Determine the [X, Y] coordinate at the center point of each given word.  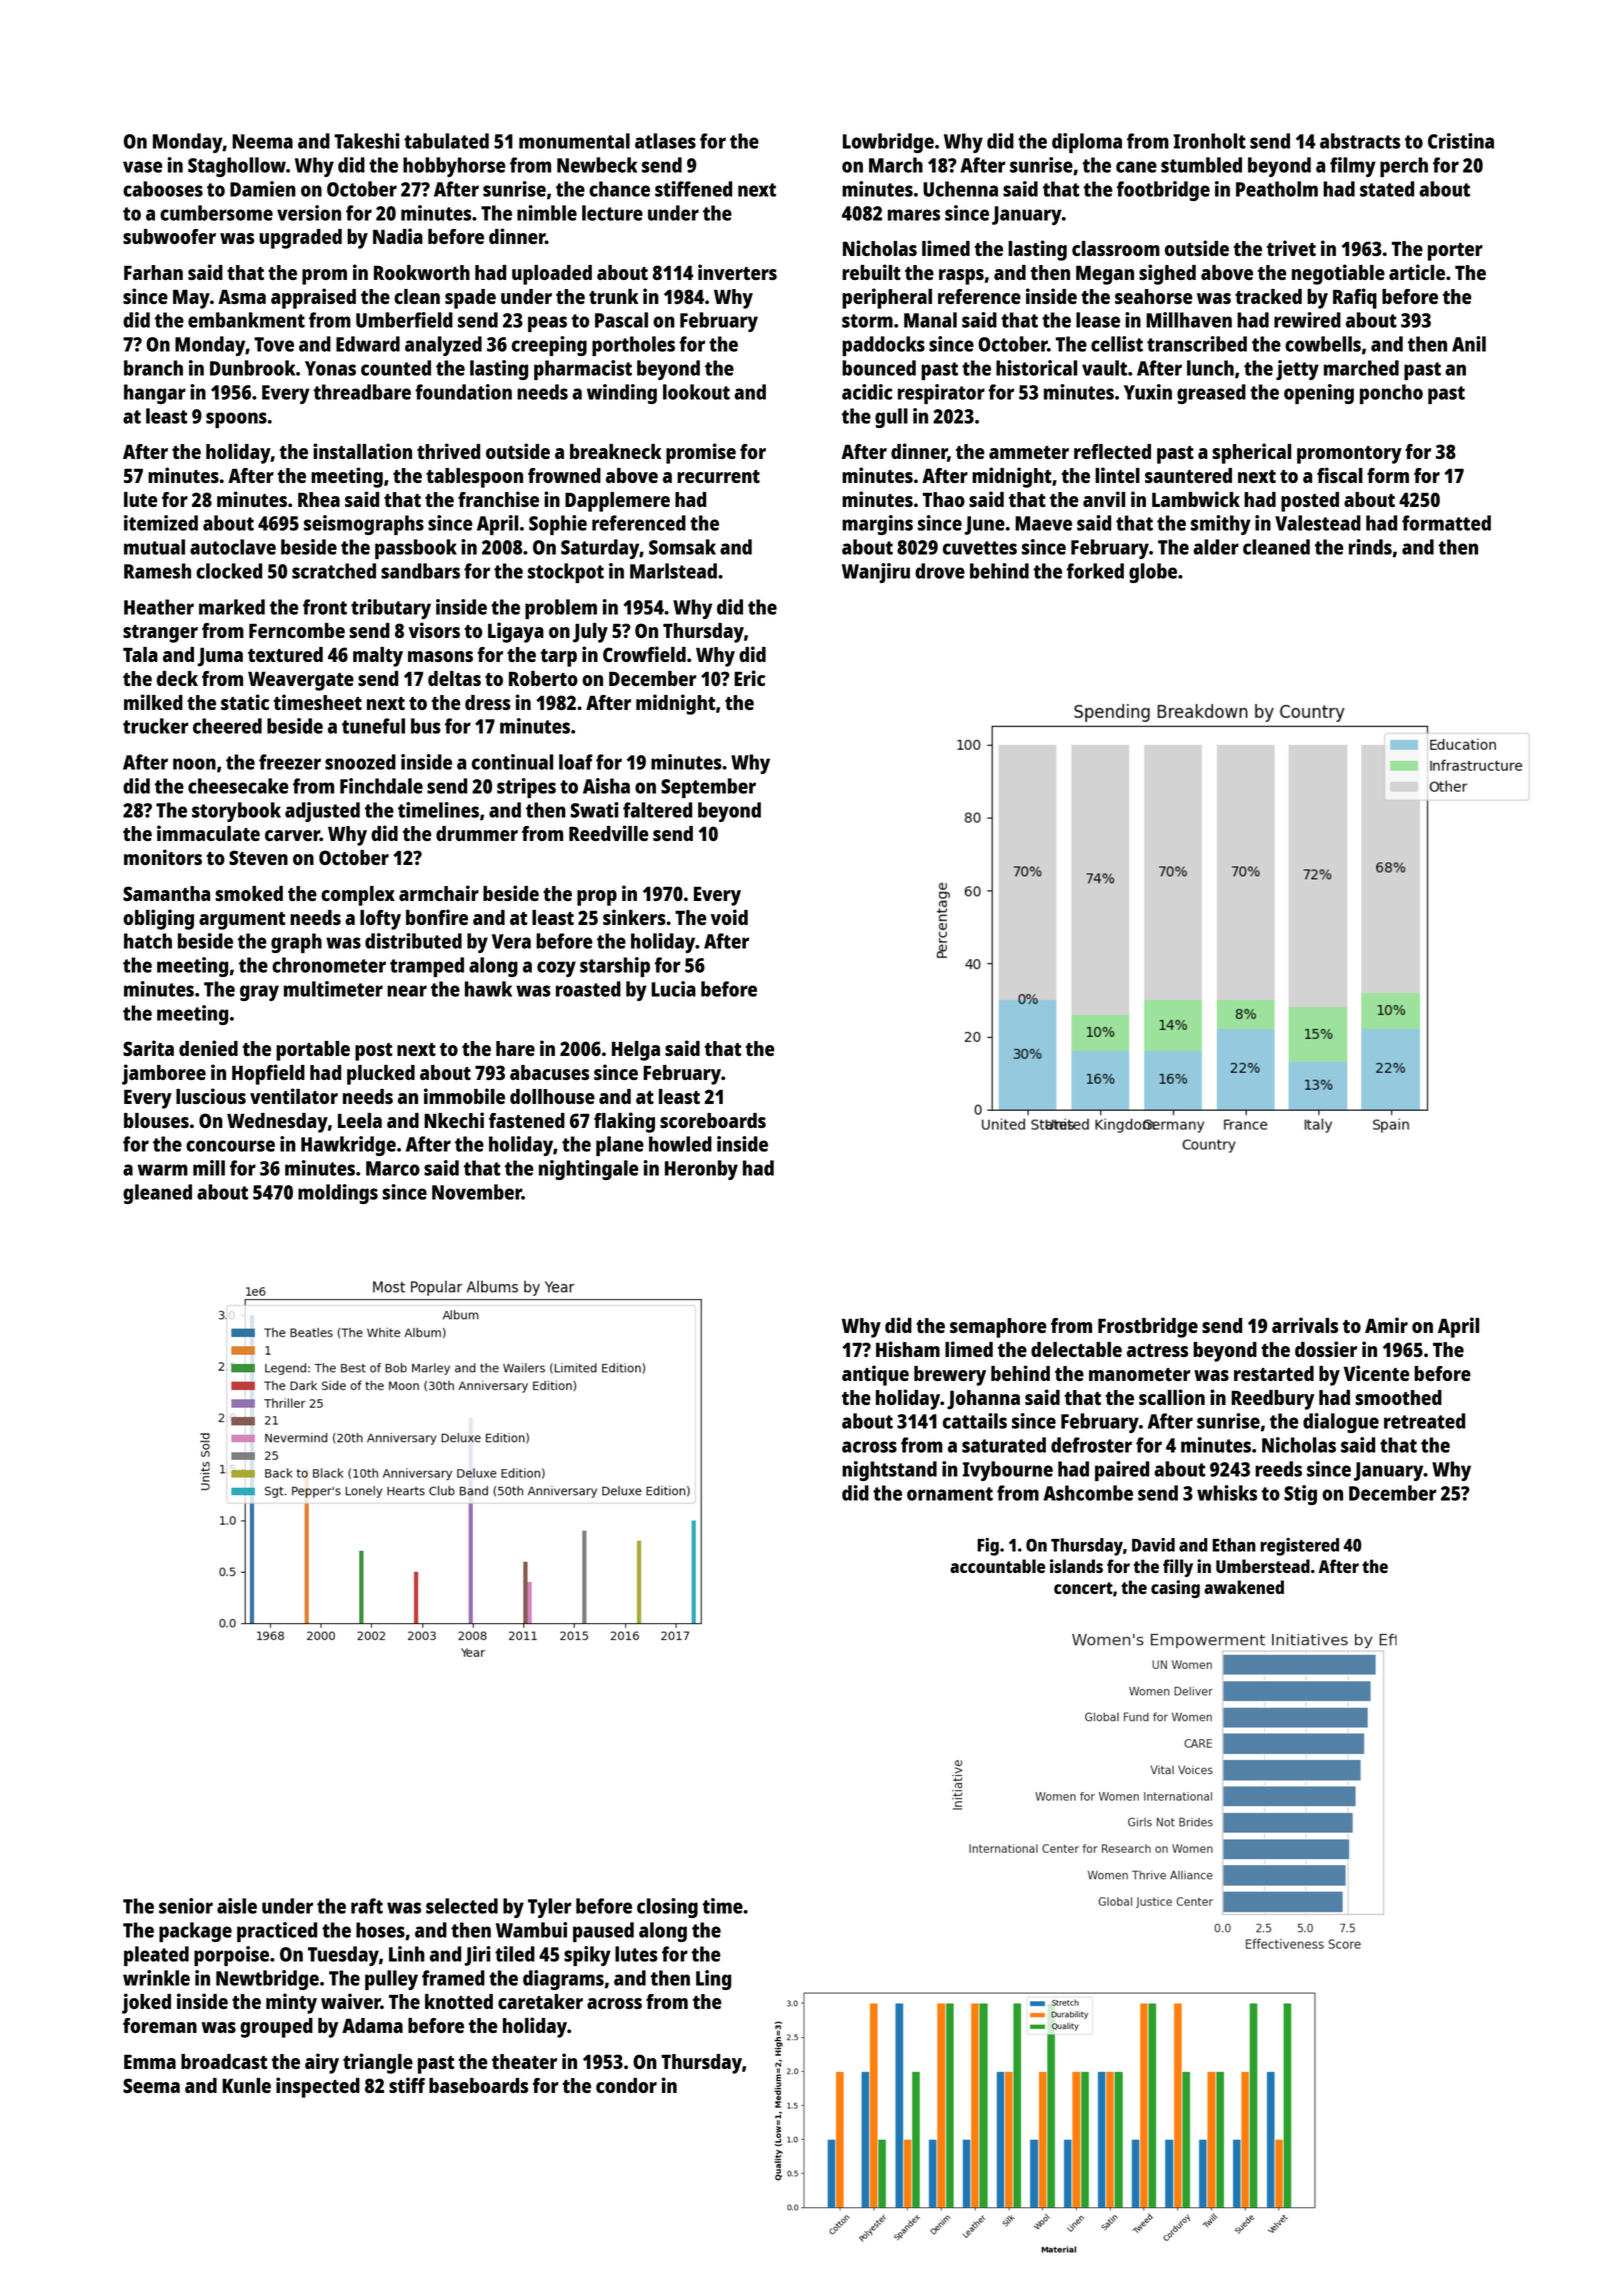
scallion [1172, 1397]
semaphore [998, 1328]
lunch [1210, 368]
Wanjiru [876, 573]
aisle [237, 1906]
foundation [463, 392]
